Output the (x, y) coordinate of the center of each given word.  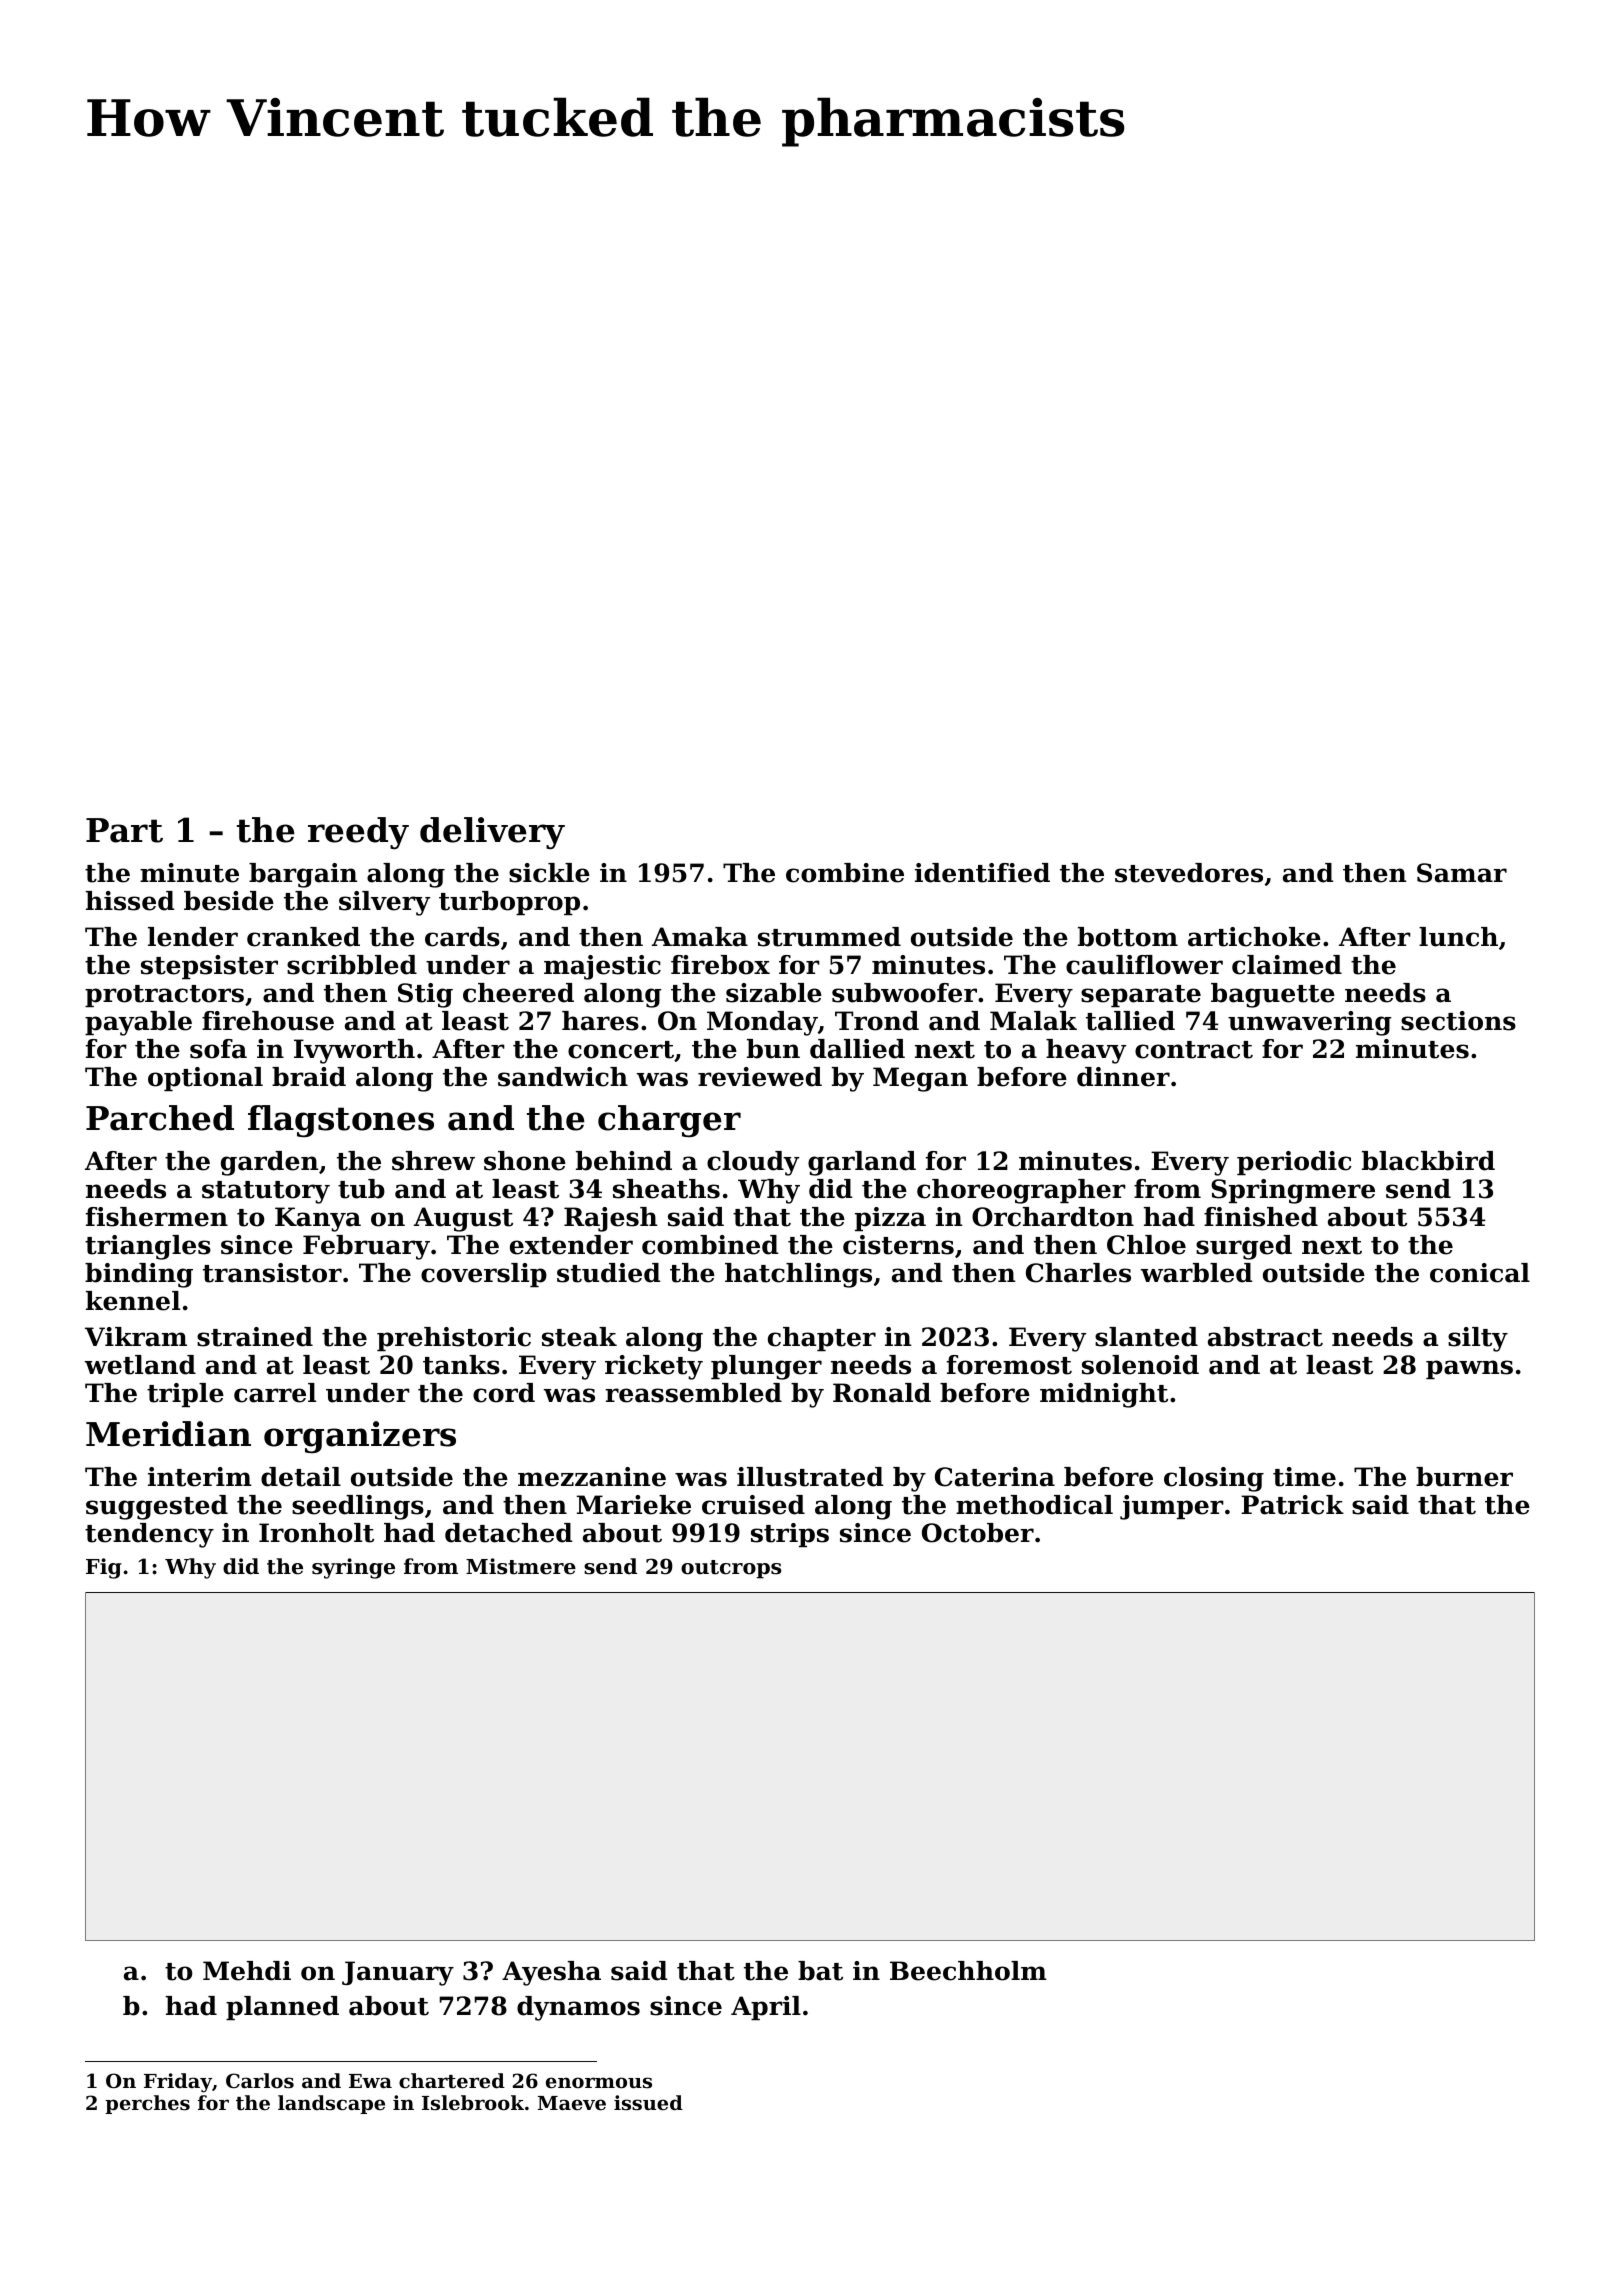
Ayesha (551, 1973)
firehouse (268, 1021)
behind (624, 1161)
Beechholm (968, 1971)
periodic (1294, 1163)
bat (820, 1971)
